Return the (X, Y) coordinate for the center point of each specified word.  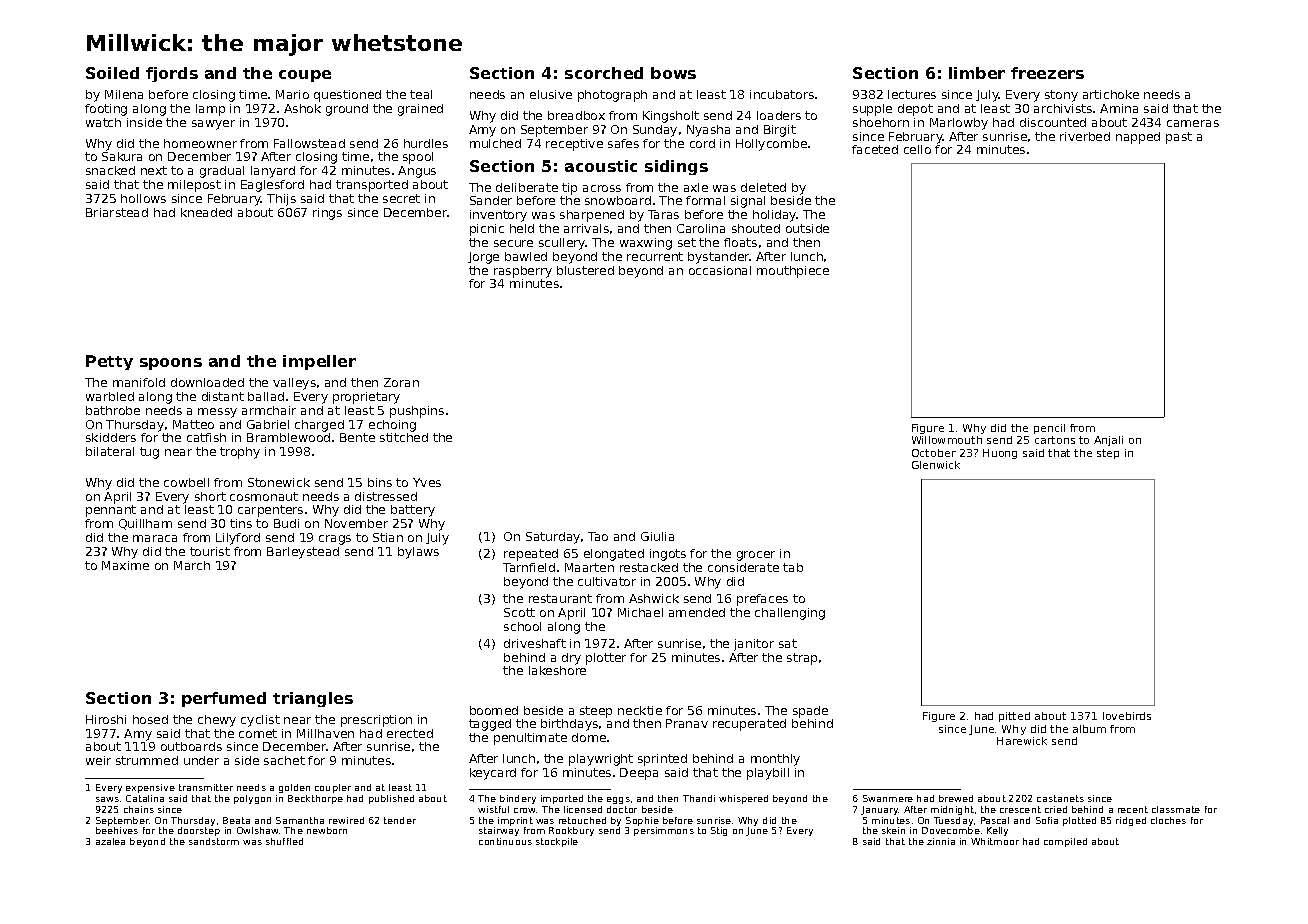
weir (98, 760)
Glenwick (936, 465)
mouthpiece (793, 272)
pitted (1014, 717)
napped (1138, 138)
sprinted (662, 760)
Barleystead (303, 553)
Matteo (193, 424)
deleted (763, 187)
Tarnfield (529, 567)
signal (748, 202)
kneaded (206, 212)
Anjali (1108, 441)
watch (103, 122)
